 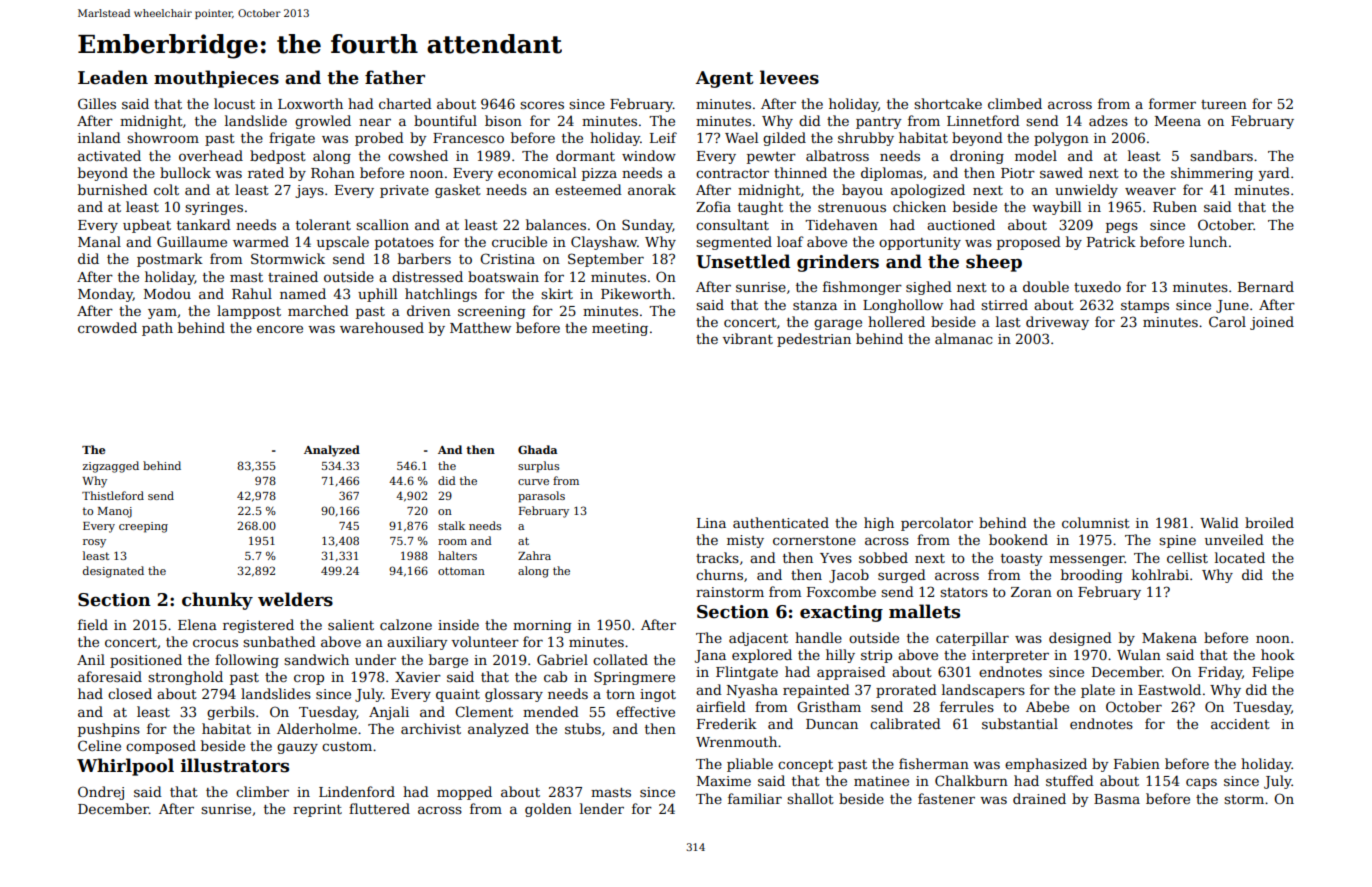 I want to click on Agent, so click(x=724, y=79).
